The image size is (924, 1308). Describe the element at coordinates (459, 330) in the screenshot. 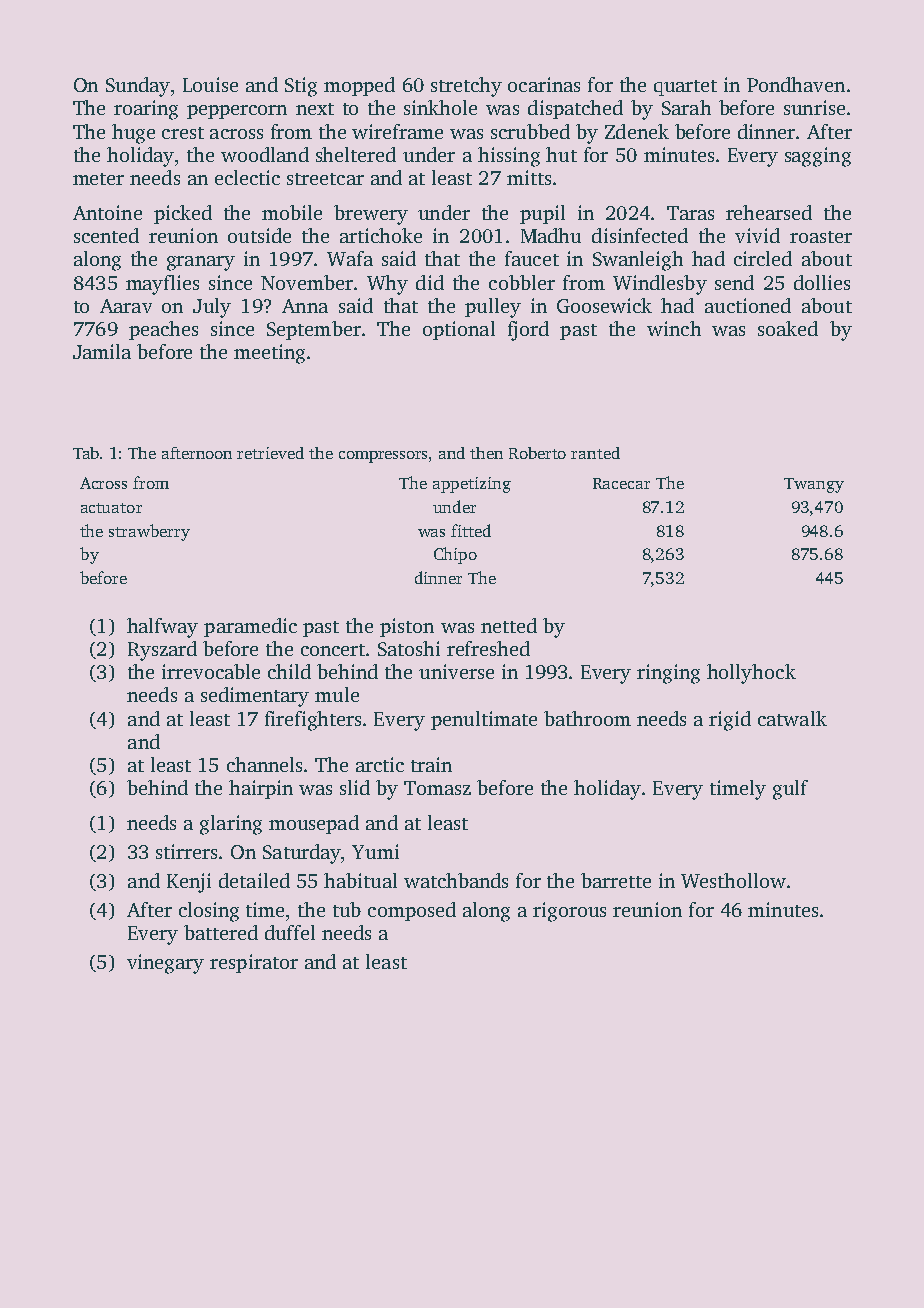

I see `optional` at that location.
